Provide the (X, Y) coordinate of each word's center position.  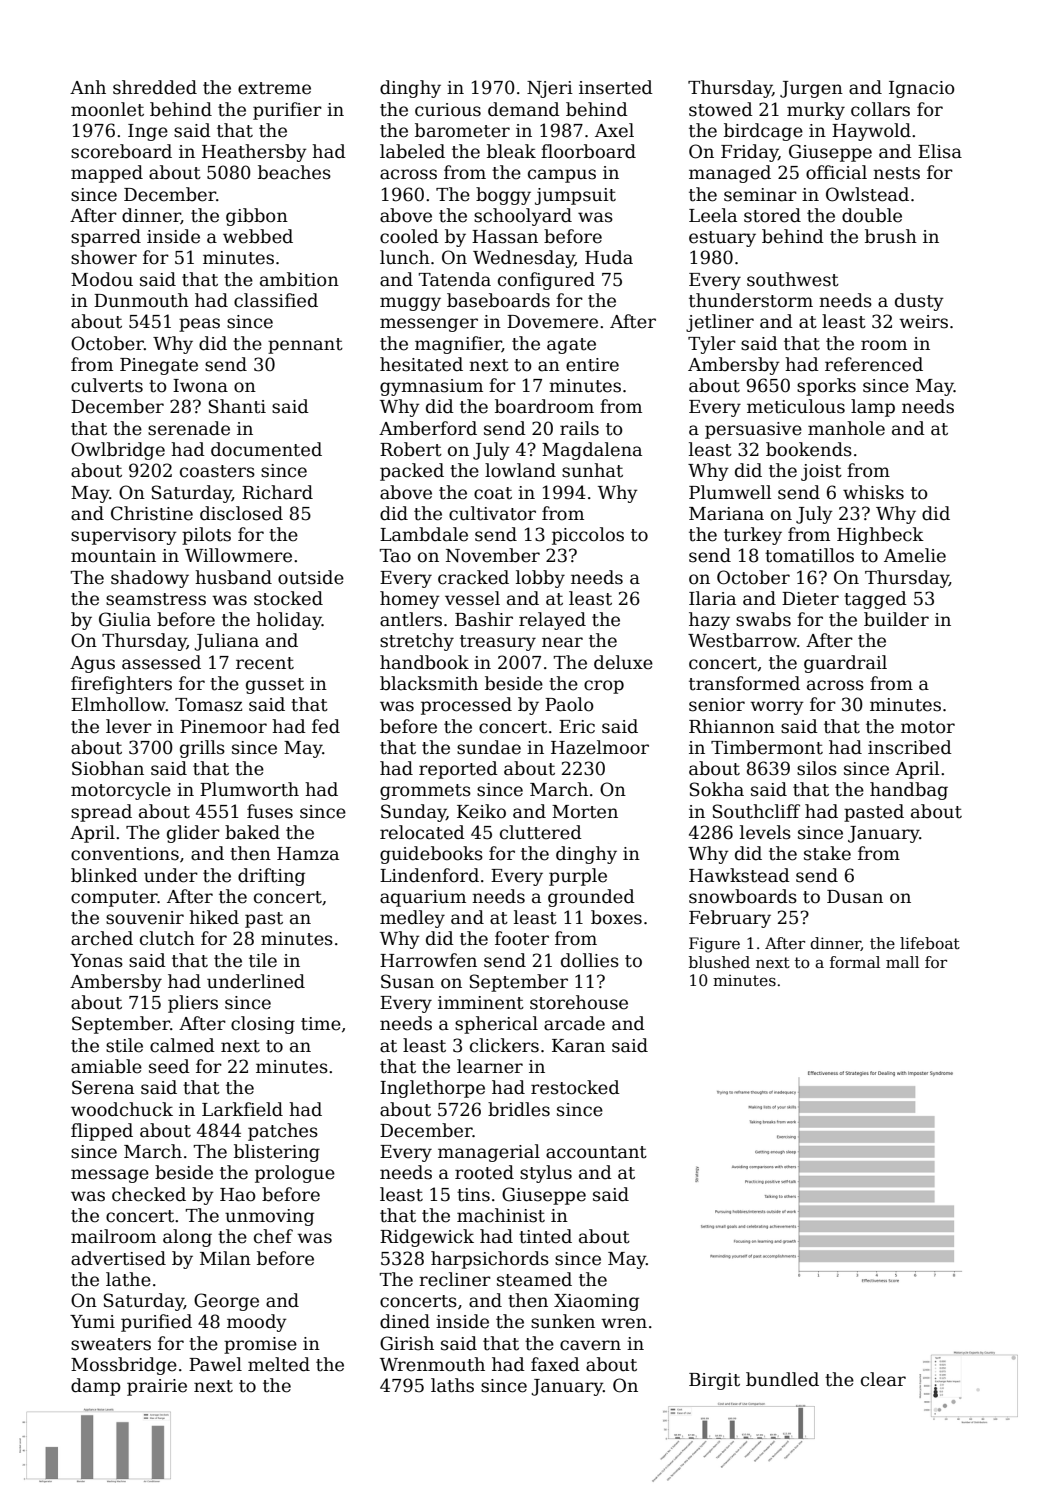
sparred (106, 238)
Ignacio (922, 89)
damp (96, 1387)
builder (896, 619)
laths (452, 1385)
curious (448, 110)
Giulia (125, 619)
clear (883, 1379)
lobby (540, 579)
